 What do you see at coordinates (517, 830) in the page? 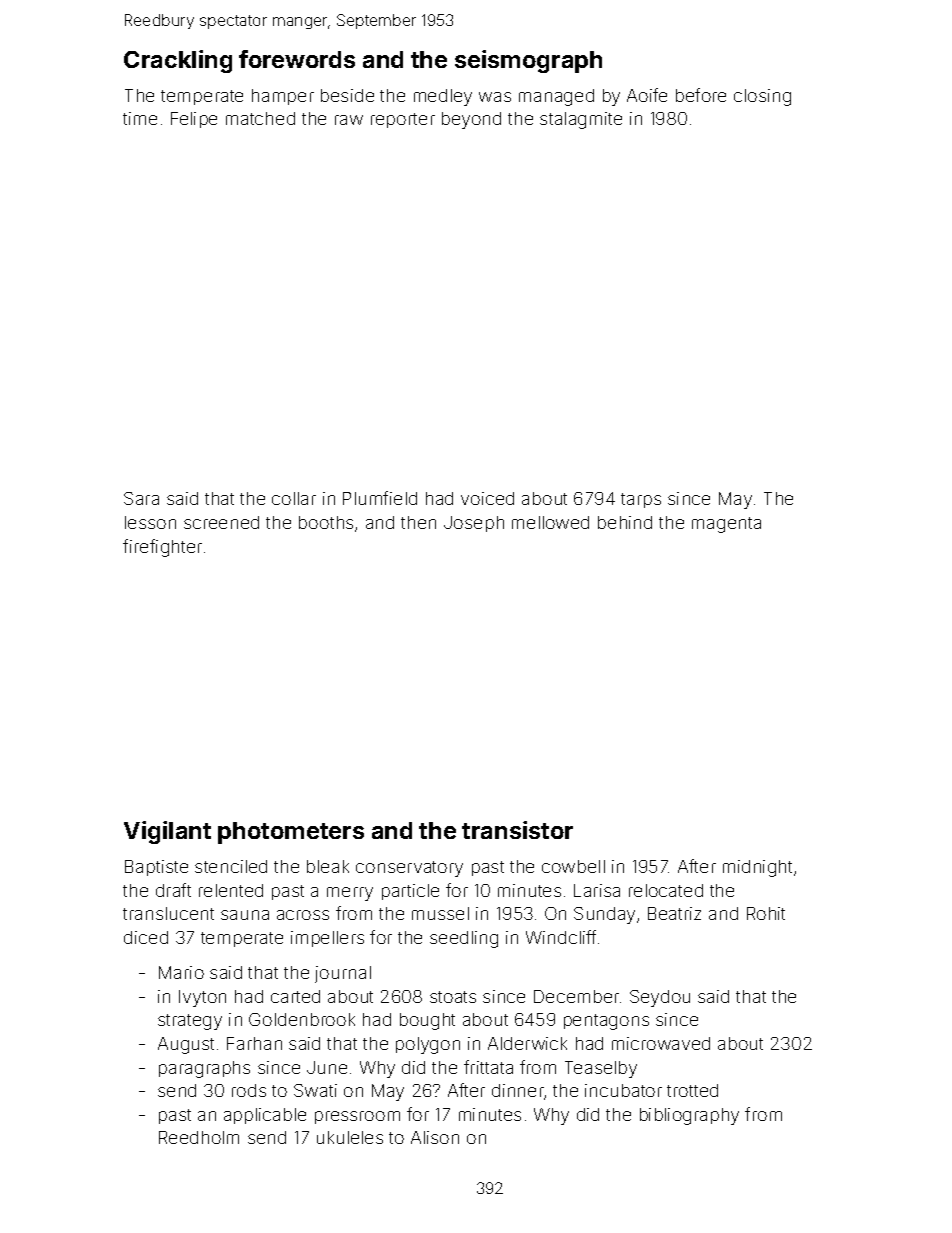
I see `transistor` at bounding box center [517, 830].
